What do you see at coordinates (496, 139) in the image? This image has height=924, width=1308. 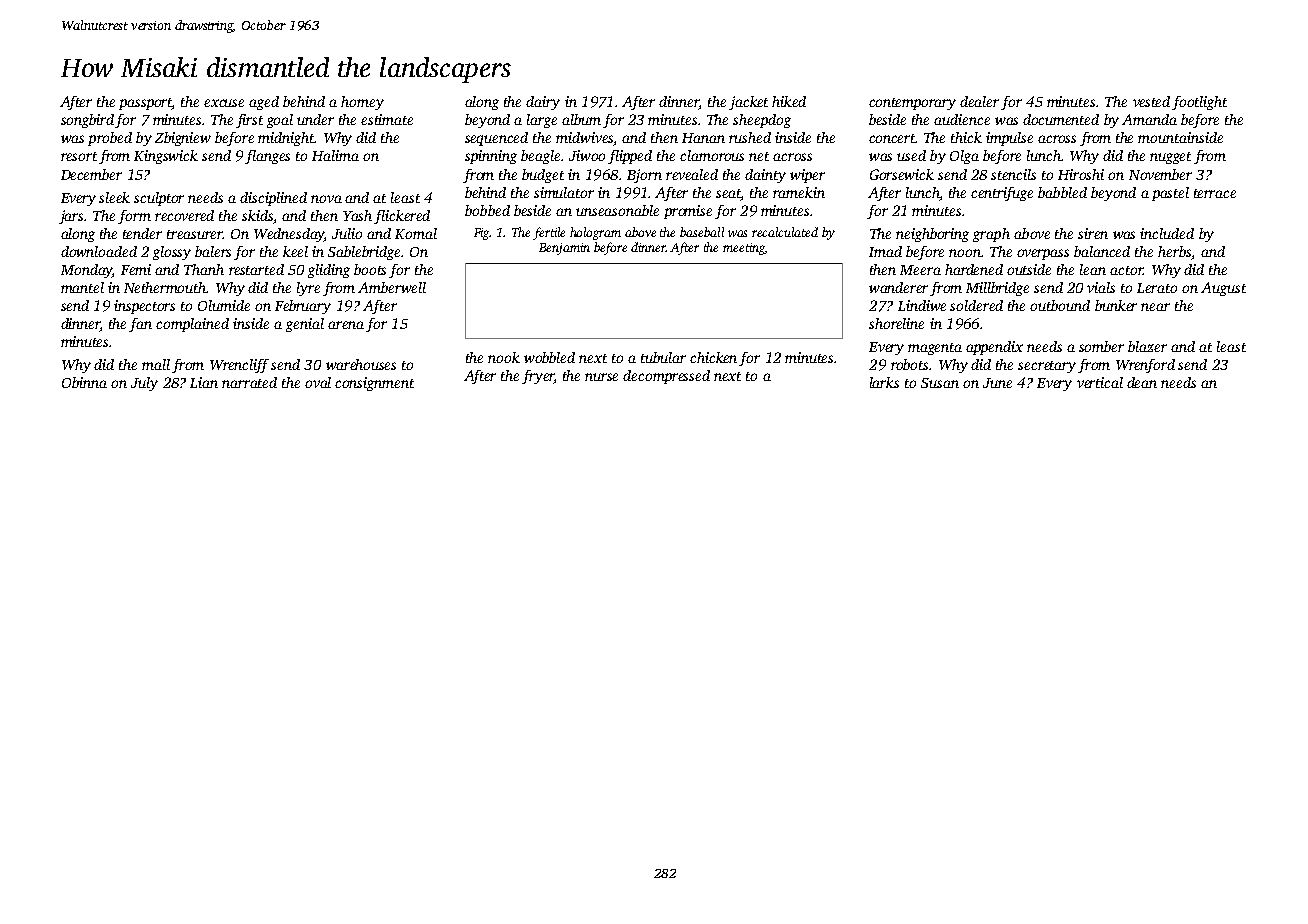 I see `sequenced` at bounding box center [496, 139].
